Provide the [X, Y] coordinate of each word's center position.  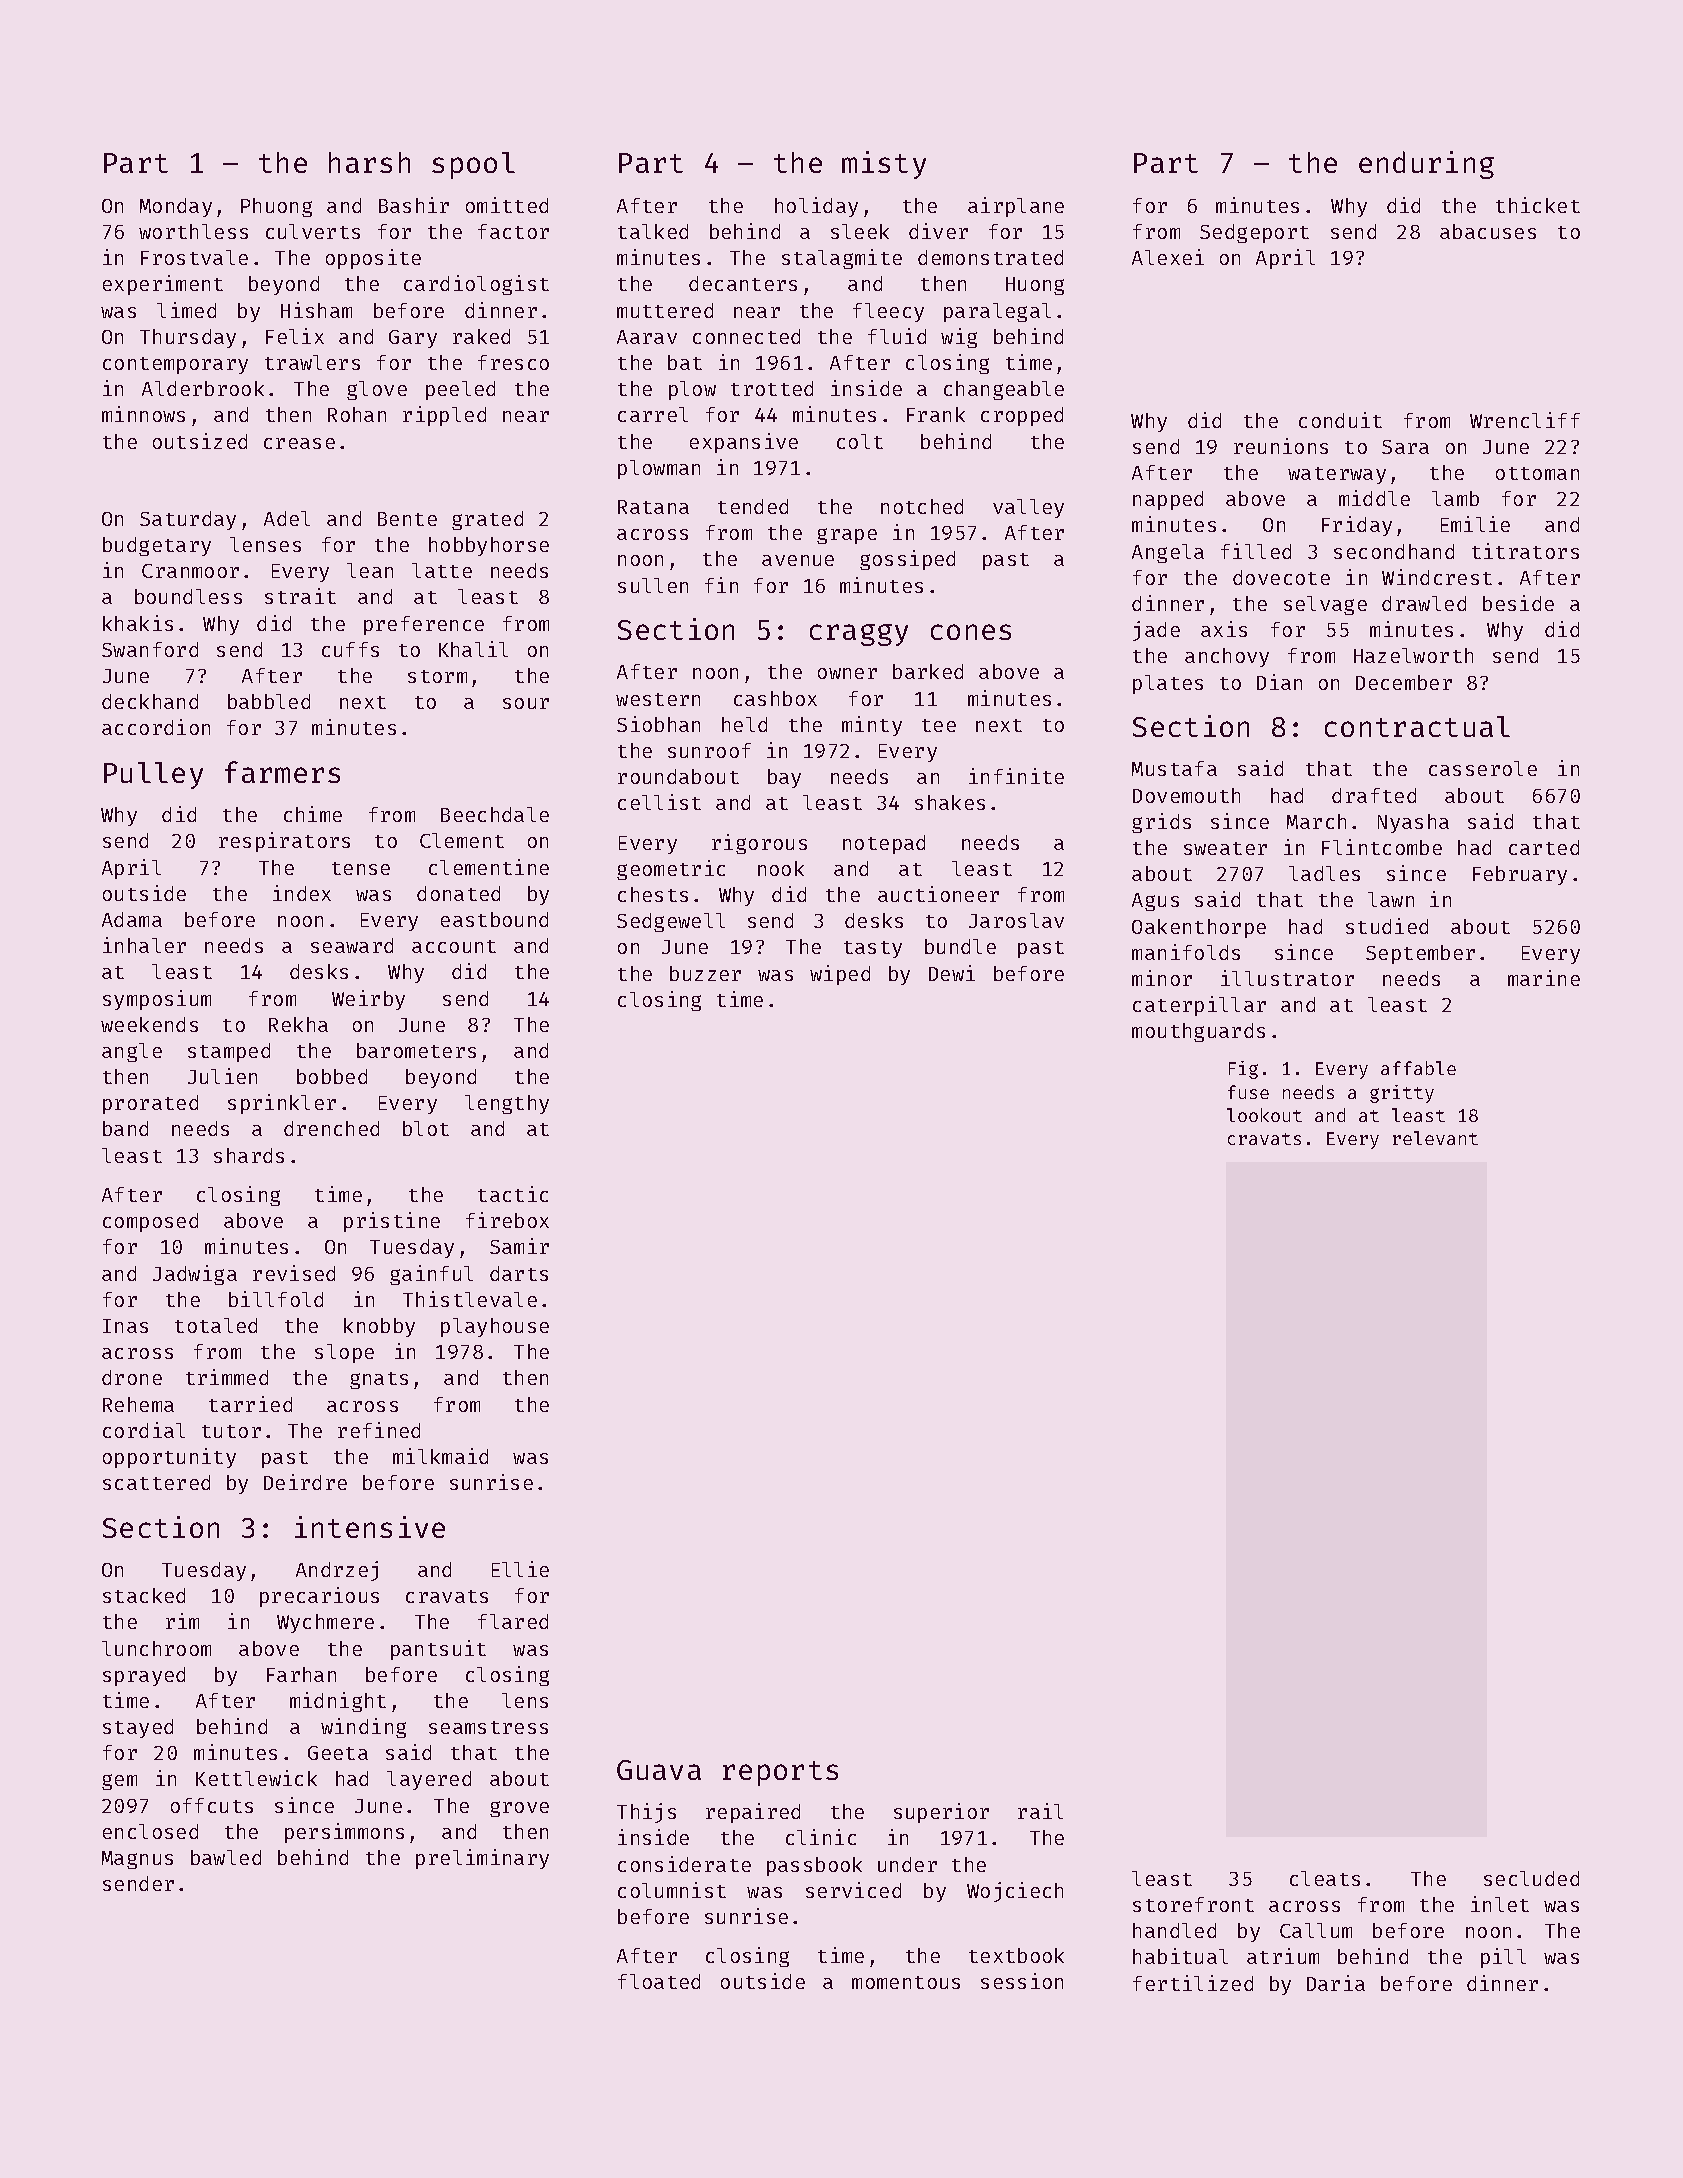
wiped [840, 975]
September [1420, 954]
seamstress [488, 1727]
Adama [132, 919]
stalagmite [842, 259]
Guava [659, 1770]
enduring [1426, 165]
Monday [176, 207]
